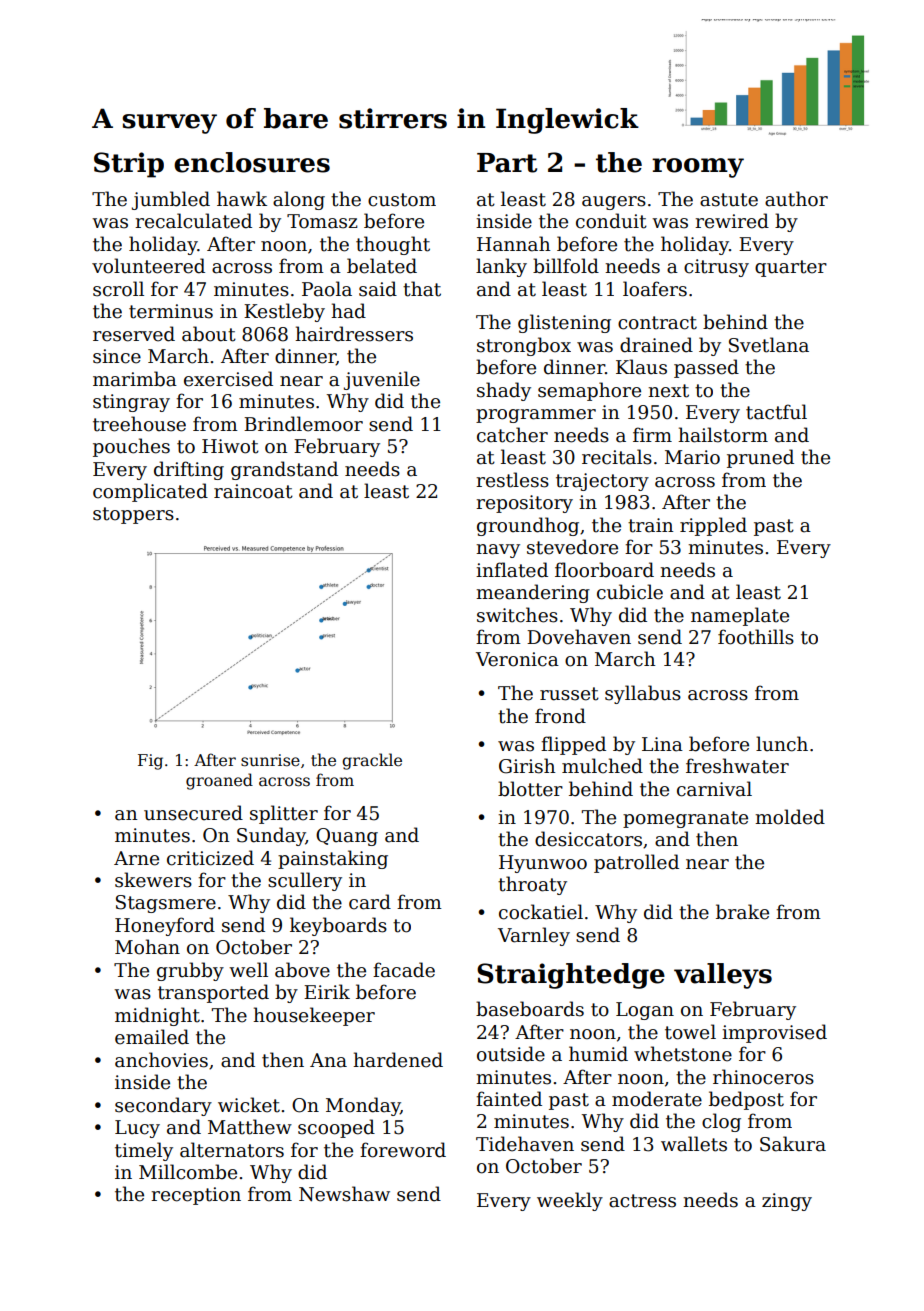 The height and width of the screenshot is (1311, 924). Describe the element at coordinates (570, 1201) in the screenshot. I see `weekly` at that location.
